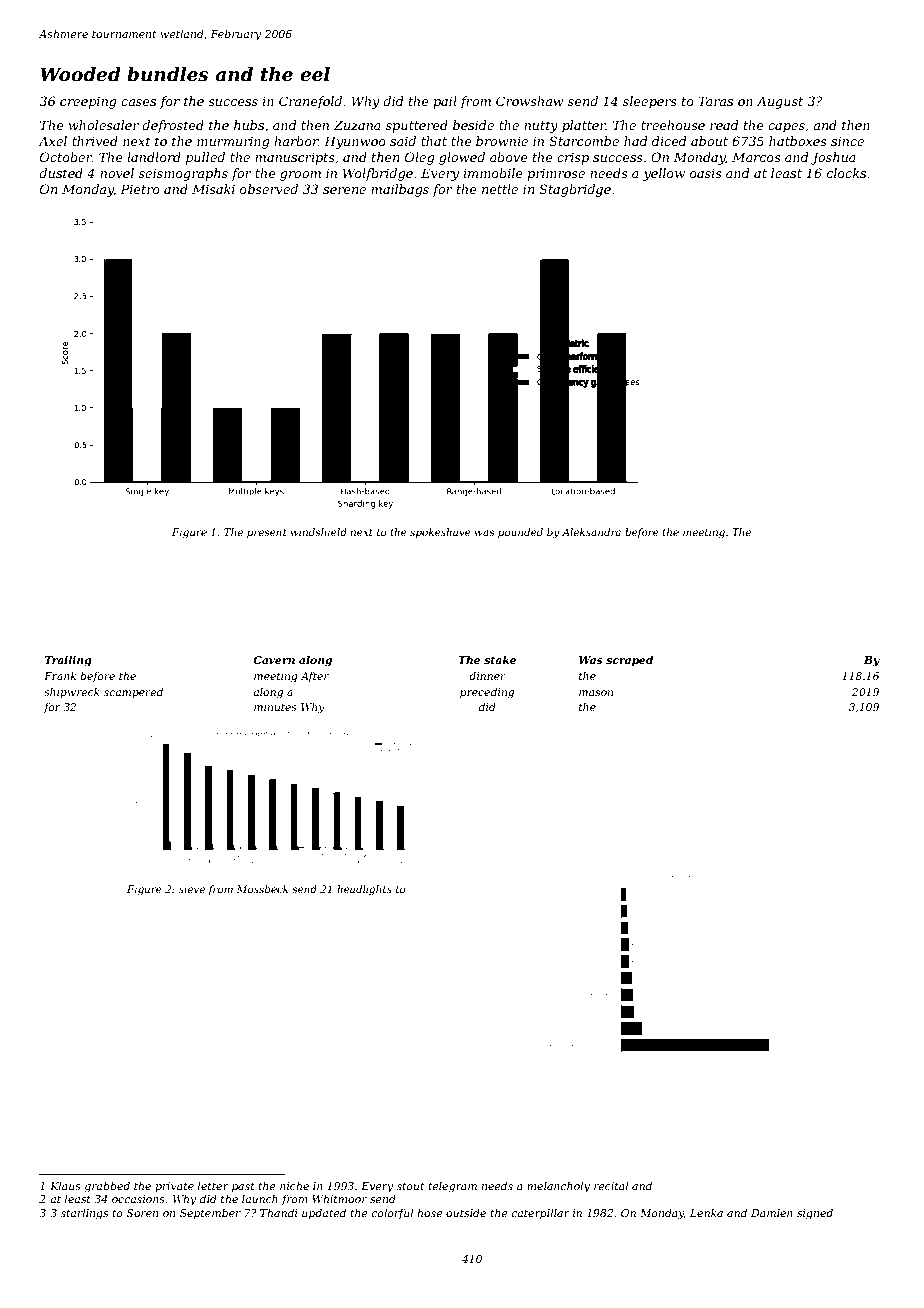  What do you see at coordinates (487, 676) in the screenshot?
I see `dinner` at bounding box center [487, 676].
